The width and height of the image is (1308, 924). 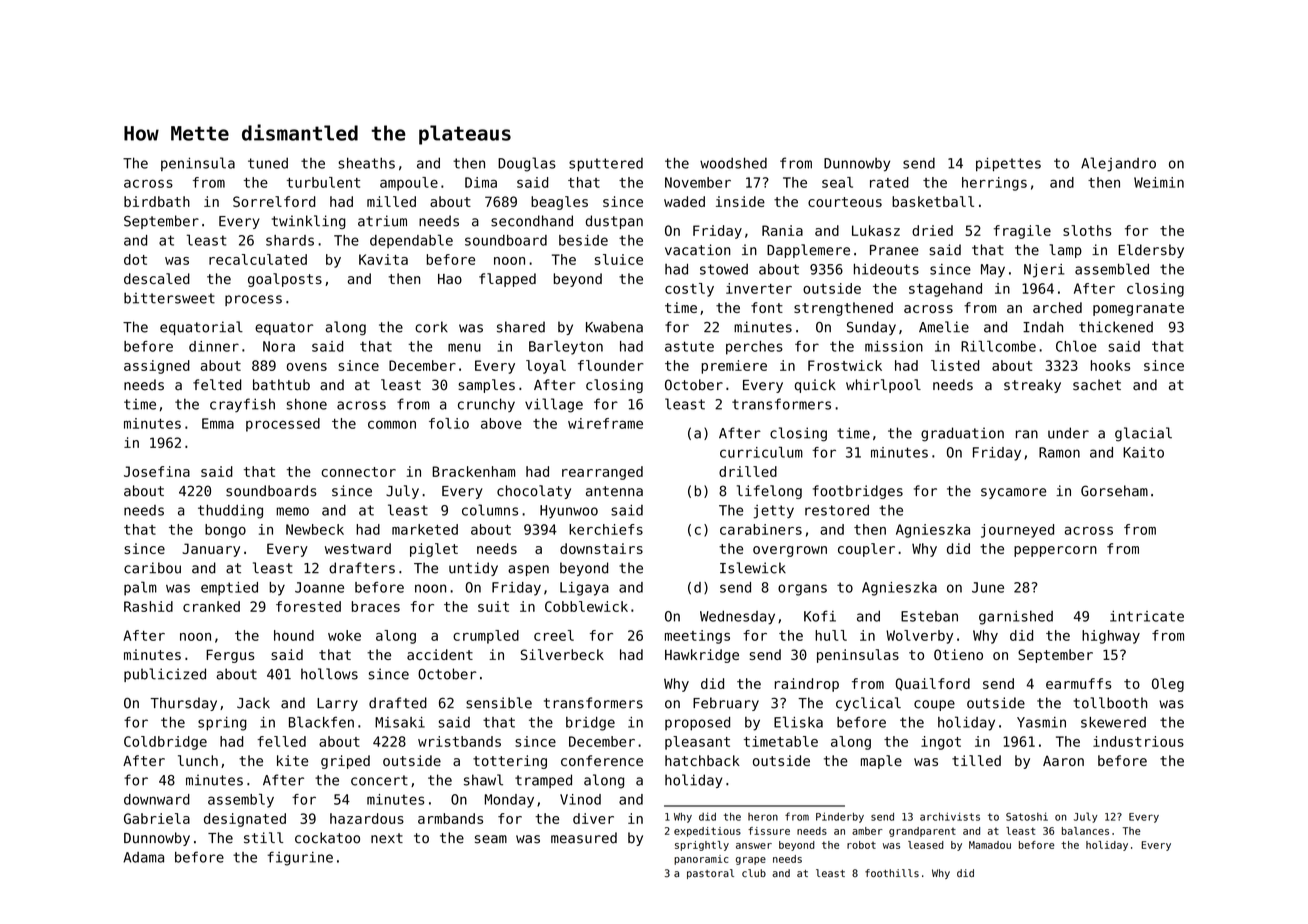 What do you see at coordinates (1151, 251) in the image?
I see `Eldersby` at bounding box center [1151, 251].
